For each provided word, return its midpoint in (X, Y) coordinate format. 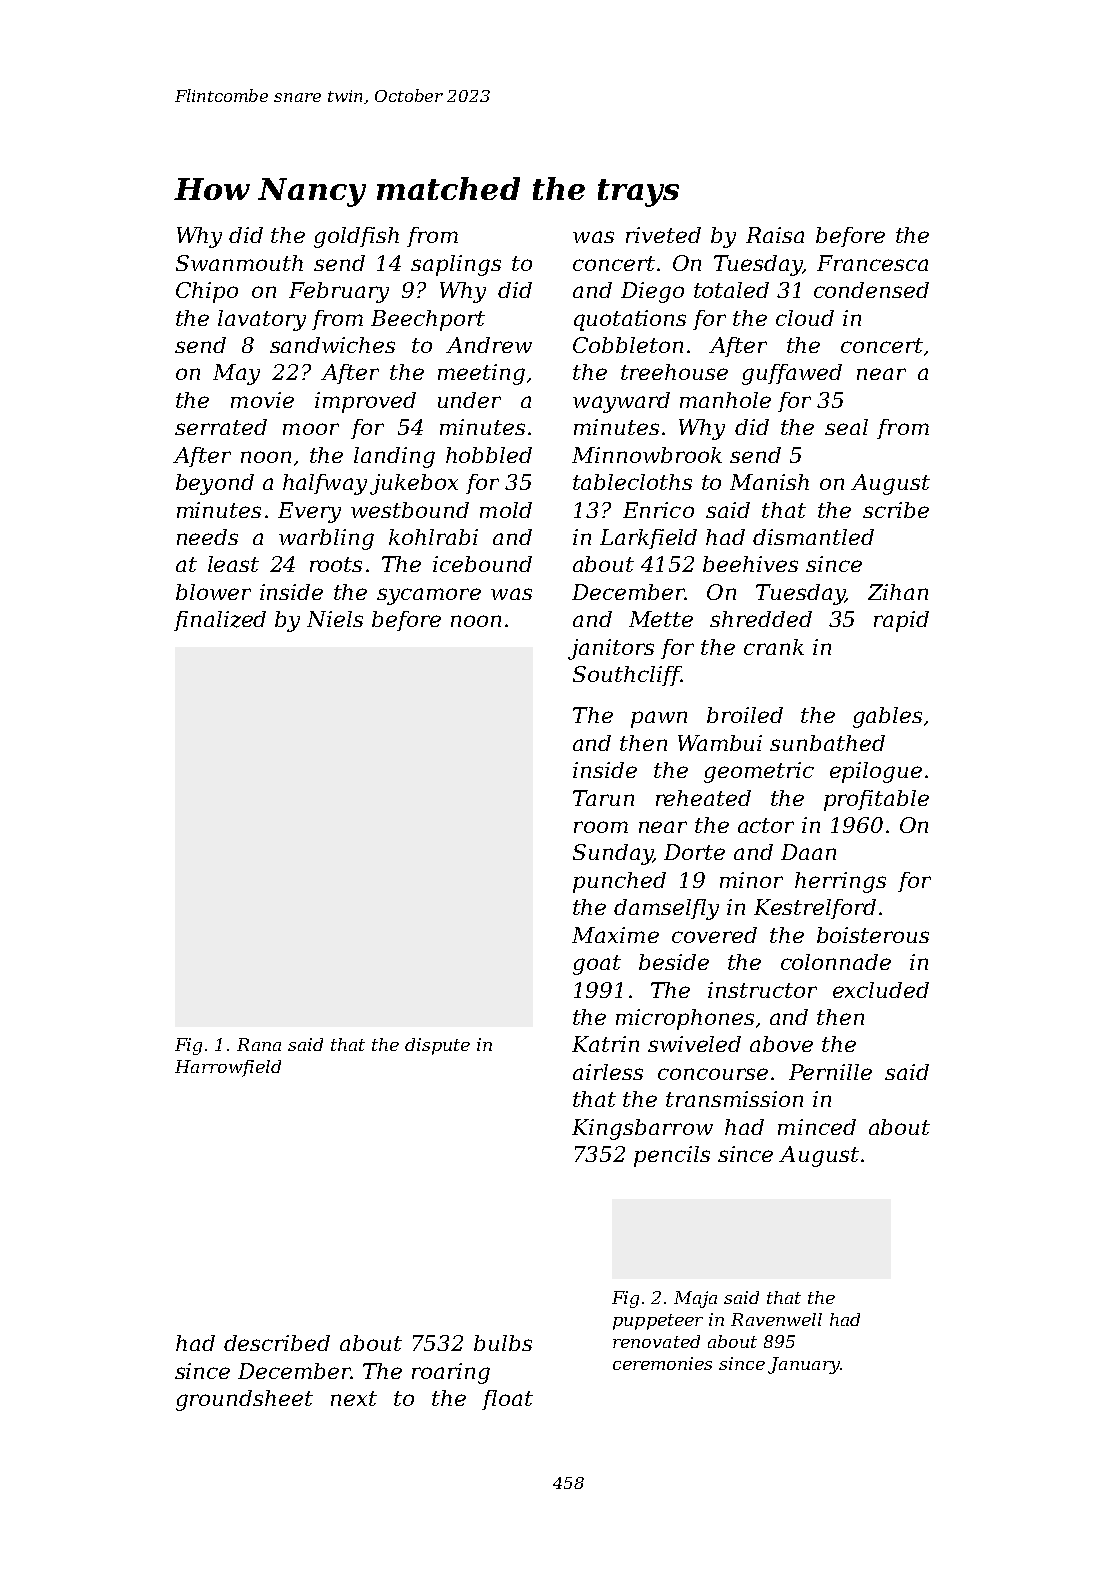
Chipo (207, 292)
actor (766, 825)
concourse (713, 1074)
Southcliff (627, 676)
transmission (734, 1099)
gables (887, 717)
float (507, 1400)
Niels (335, 619)
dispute (437, 1046)
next (354, 1398)
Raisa (775, 235)
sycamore (429, 596)
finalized (220, 621)
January (804, 1365)
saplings (456, 265)
